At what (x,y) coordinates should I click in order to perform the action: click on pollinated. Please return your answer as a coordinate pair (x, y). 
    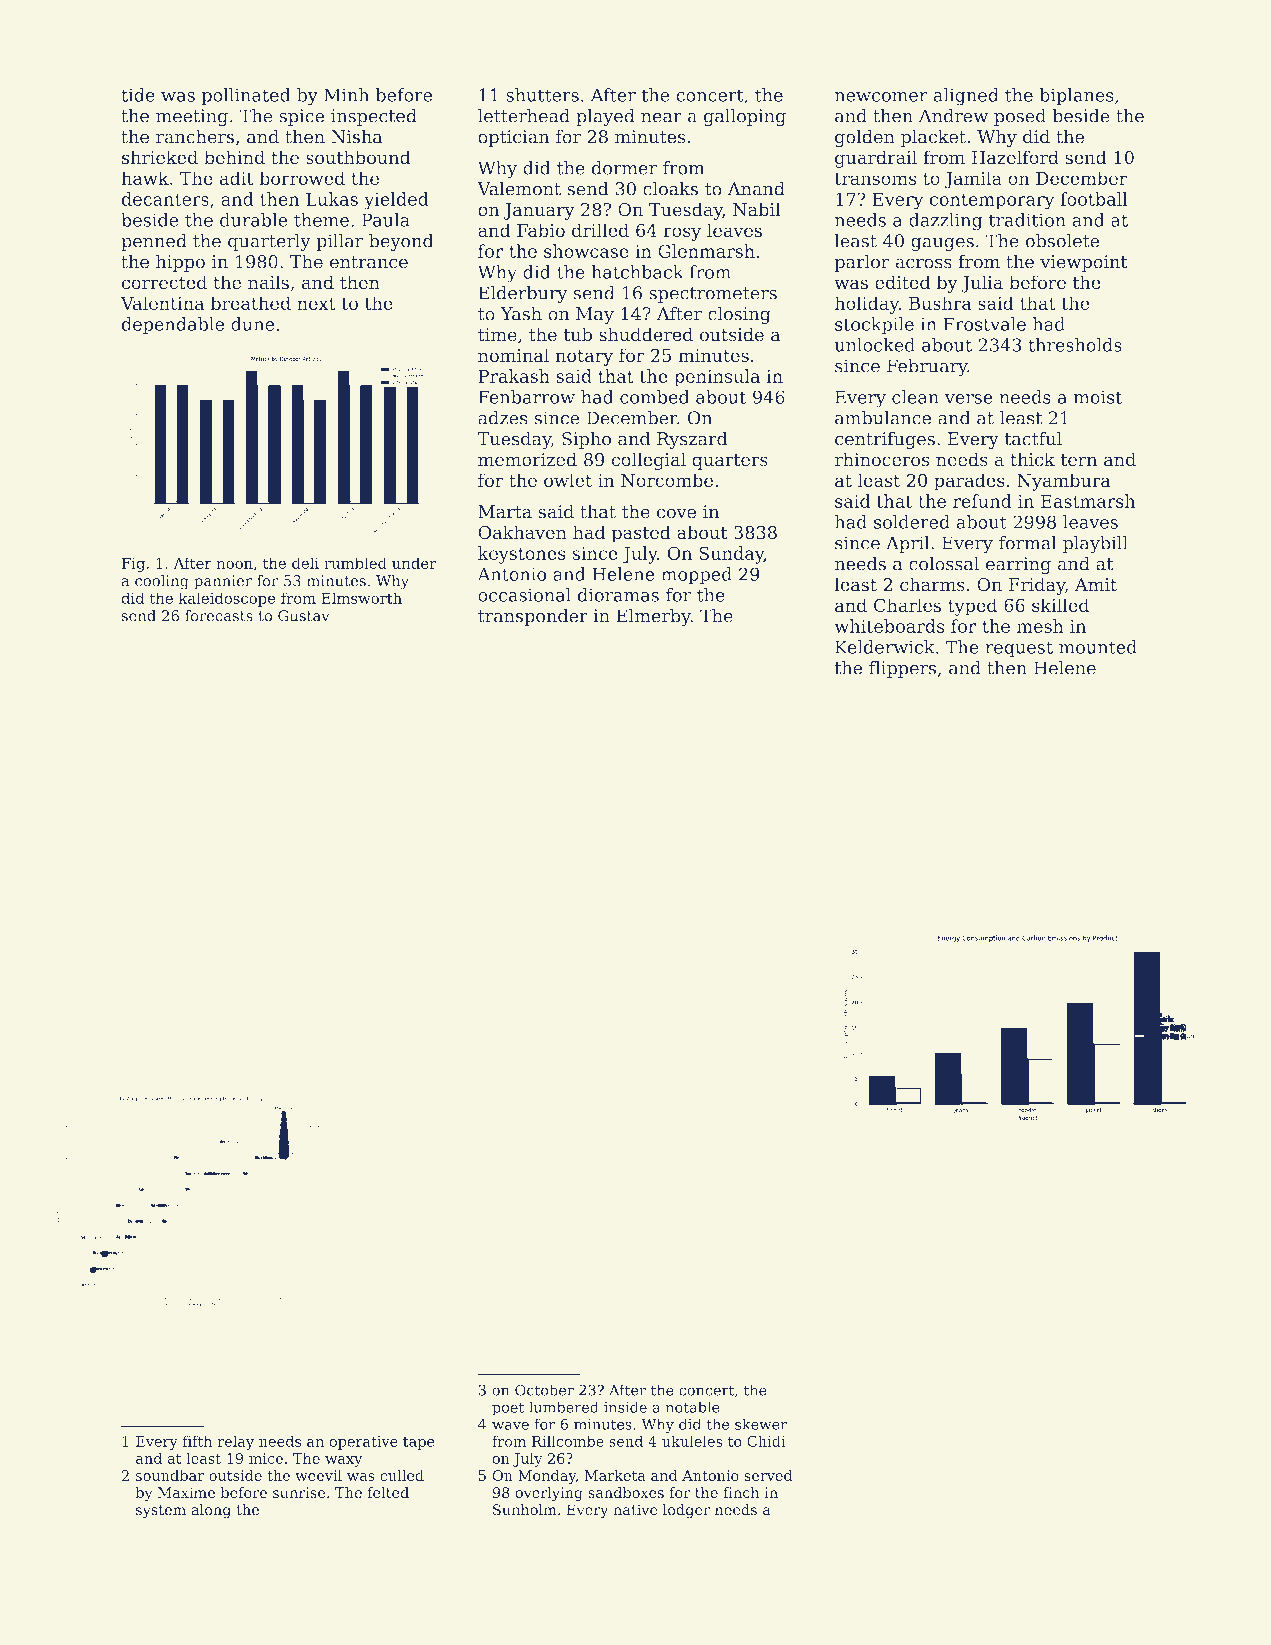
    Looking at the image, I should click on (246, 97).
